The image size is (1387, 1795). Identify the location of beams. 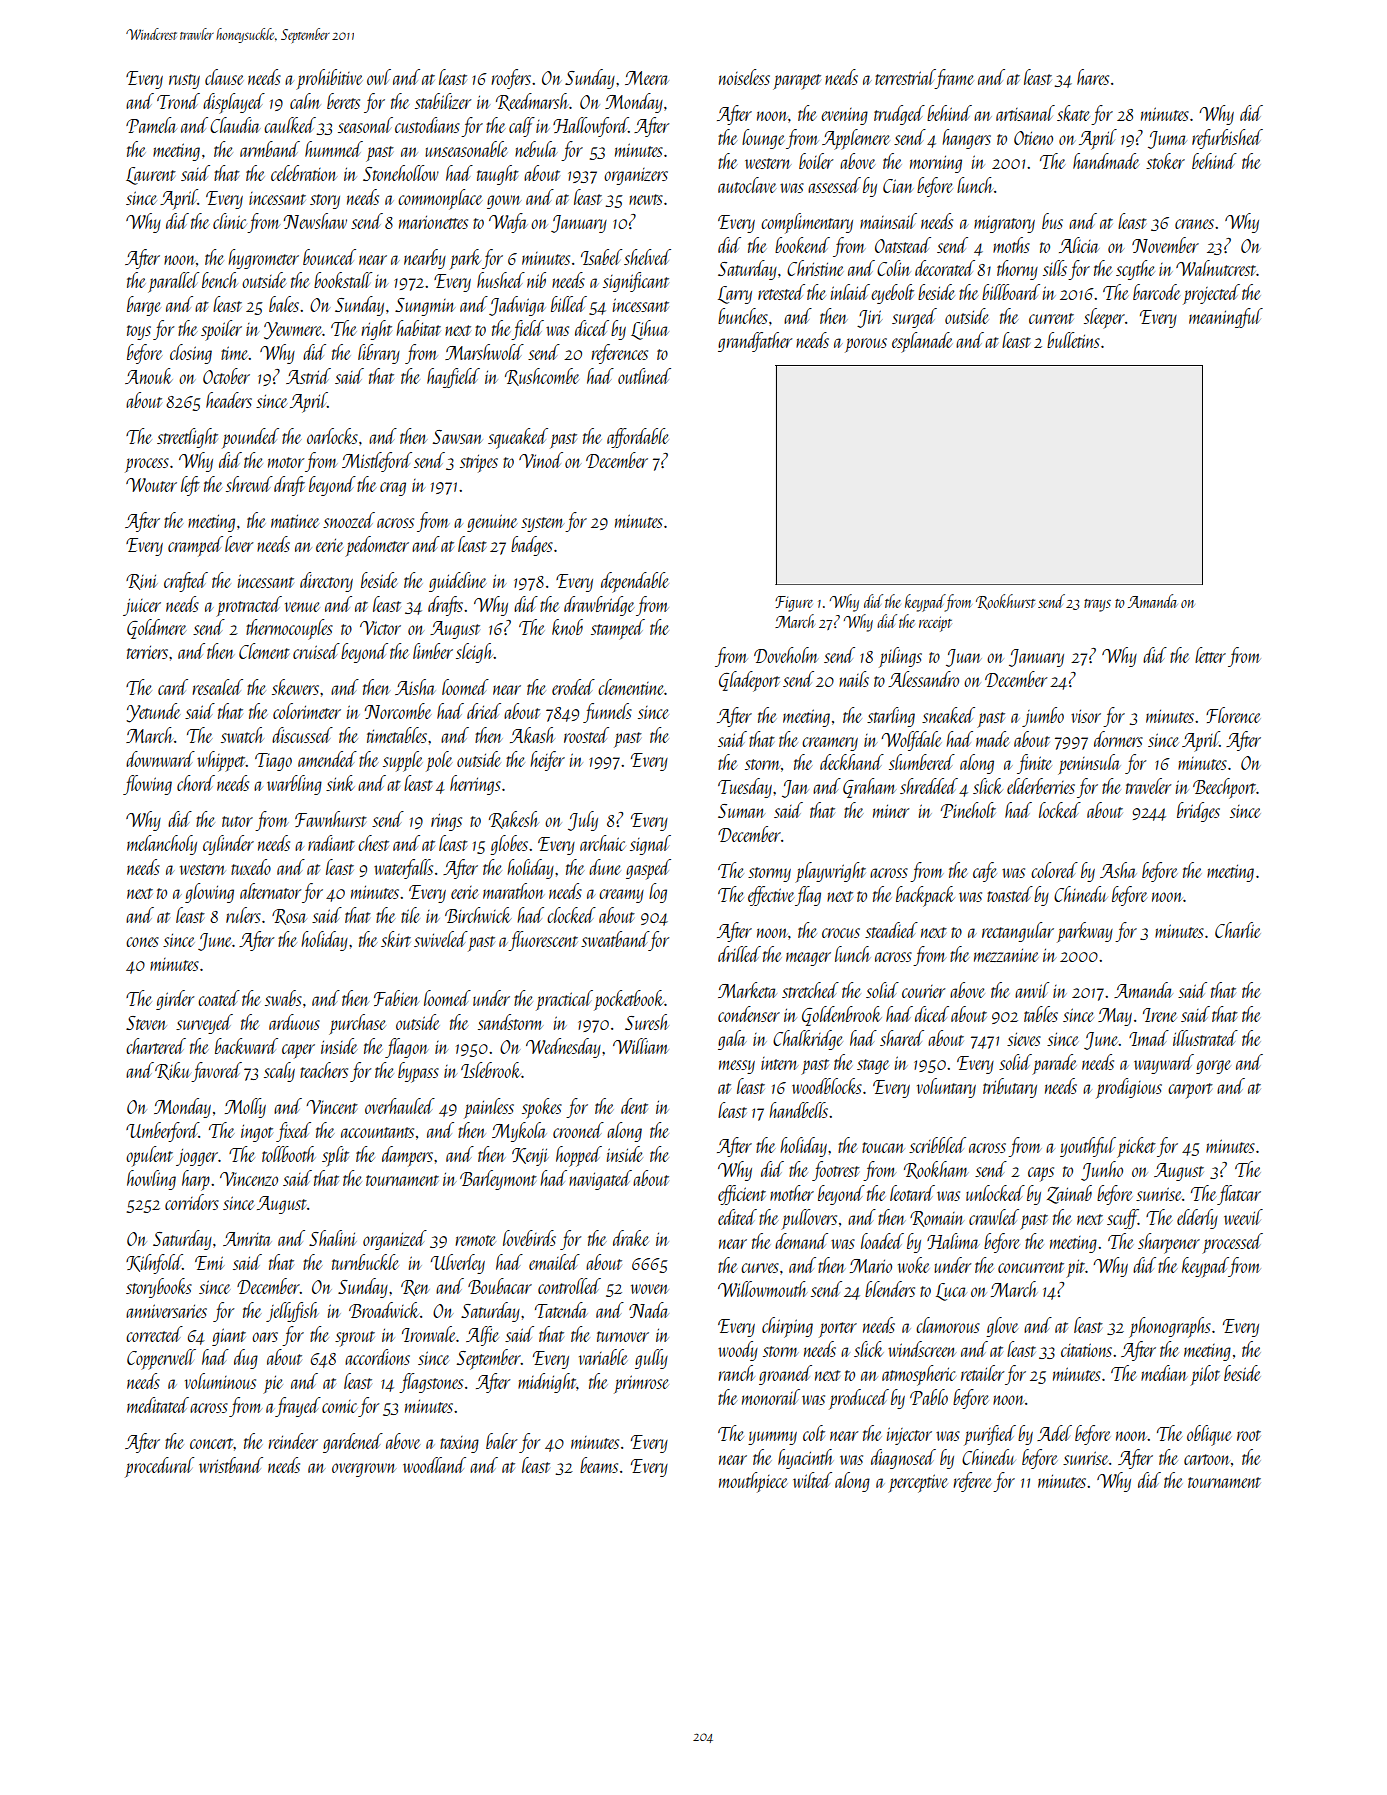
(599, 1465).
